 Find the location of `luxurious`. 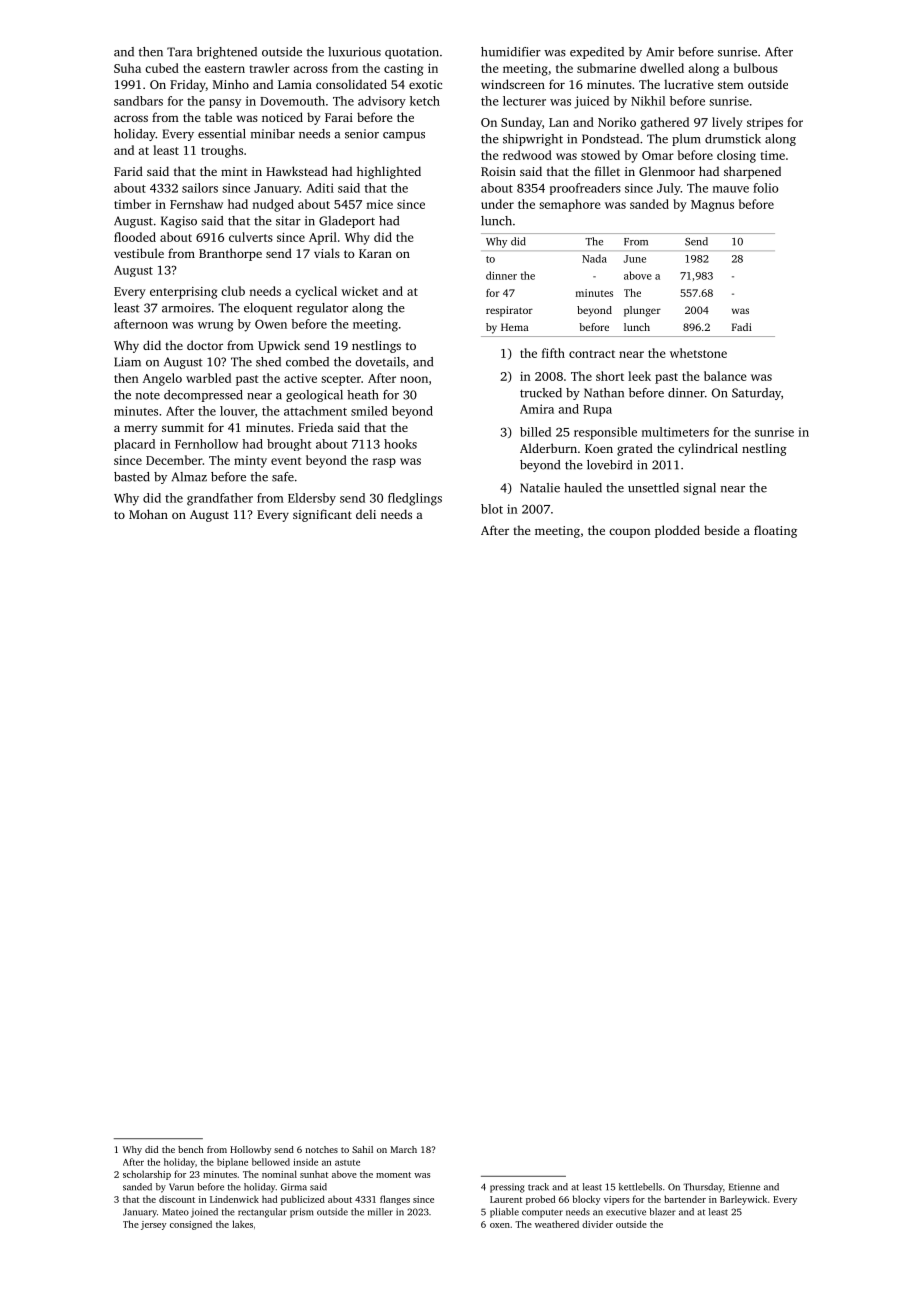

luxurious is located at coordinates (354, 52).
